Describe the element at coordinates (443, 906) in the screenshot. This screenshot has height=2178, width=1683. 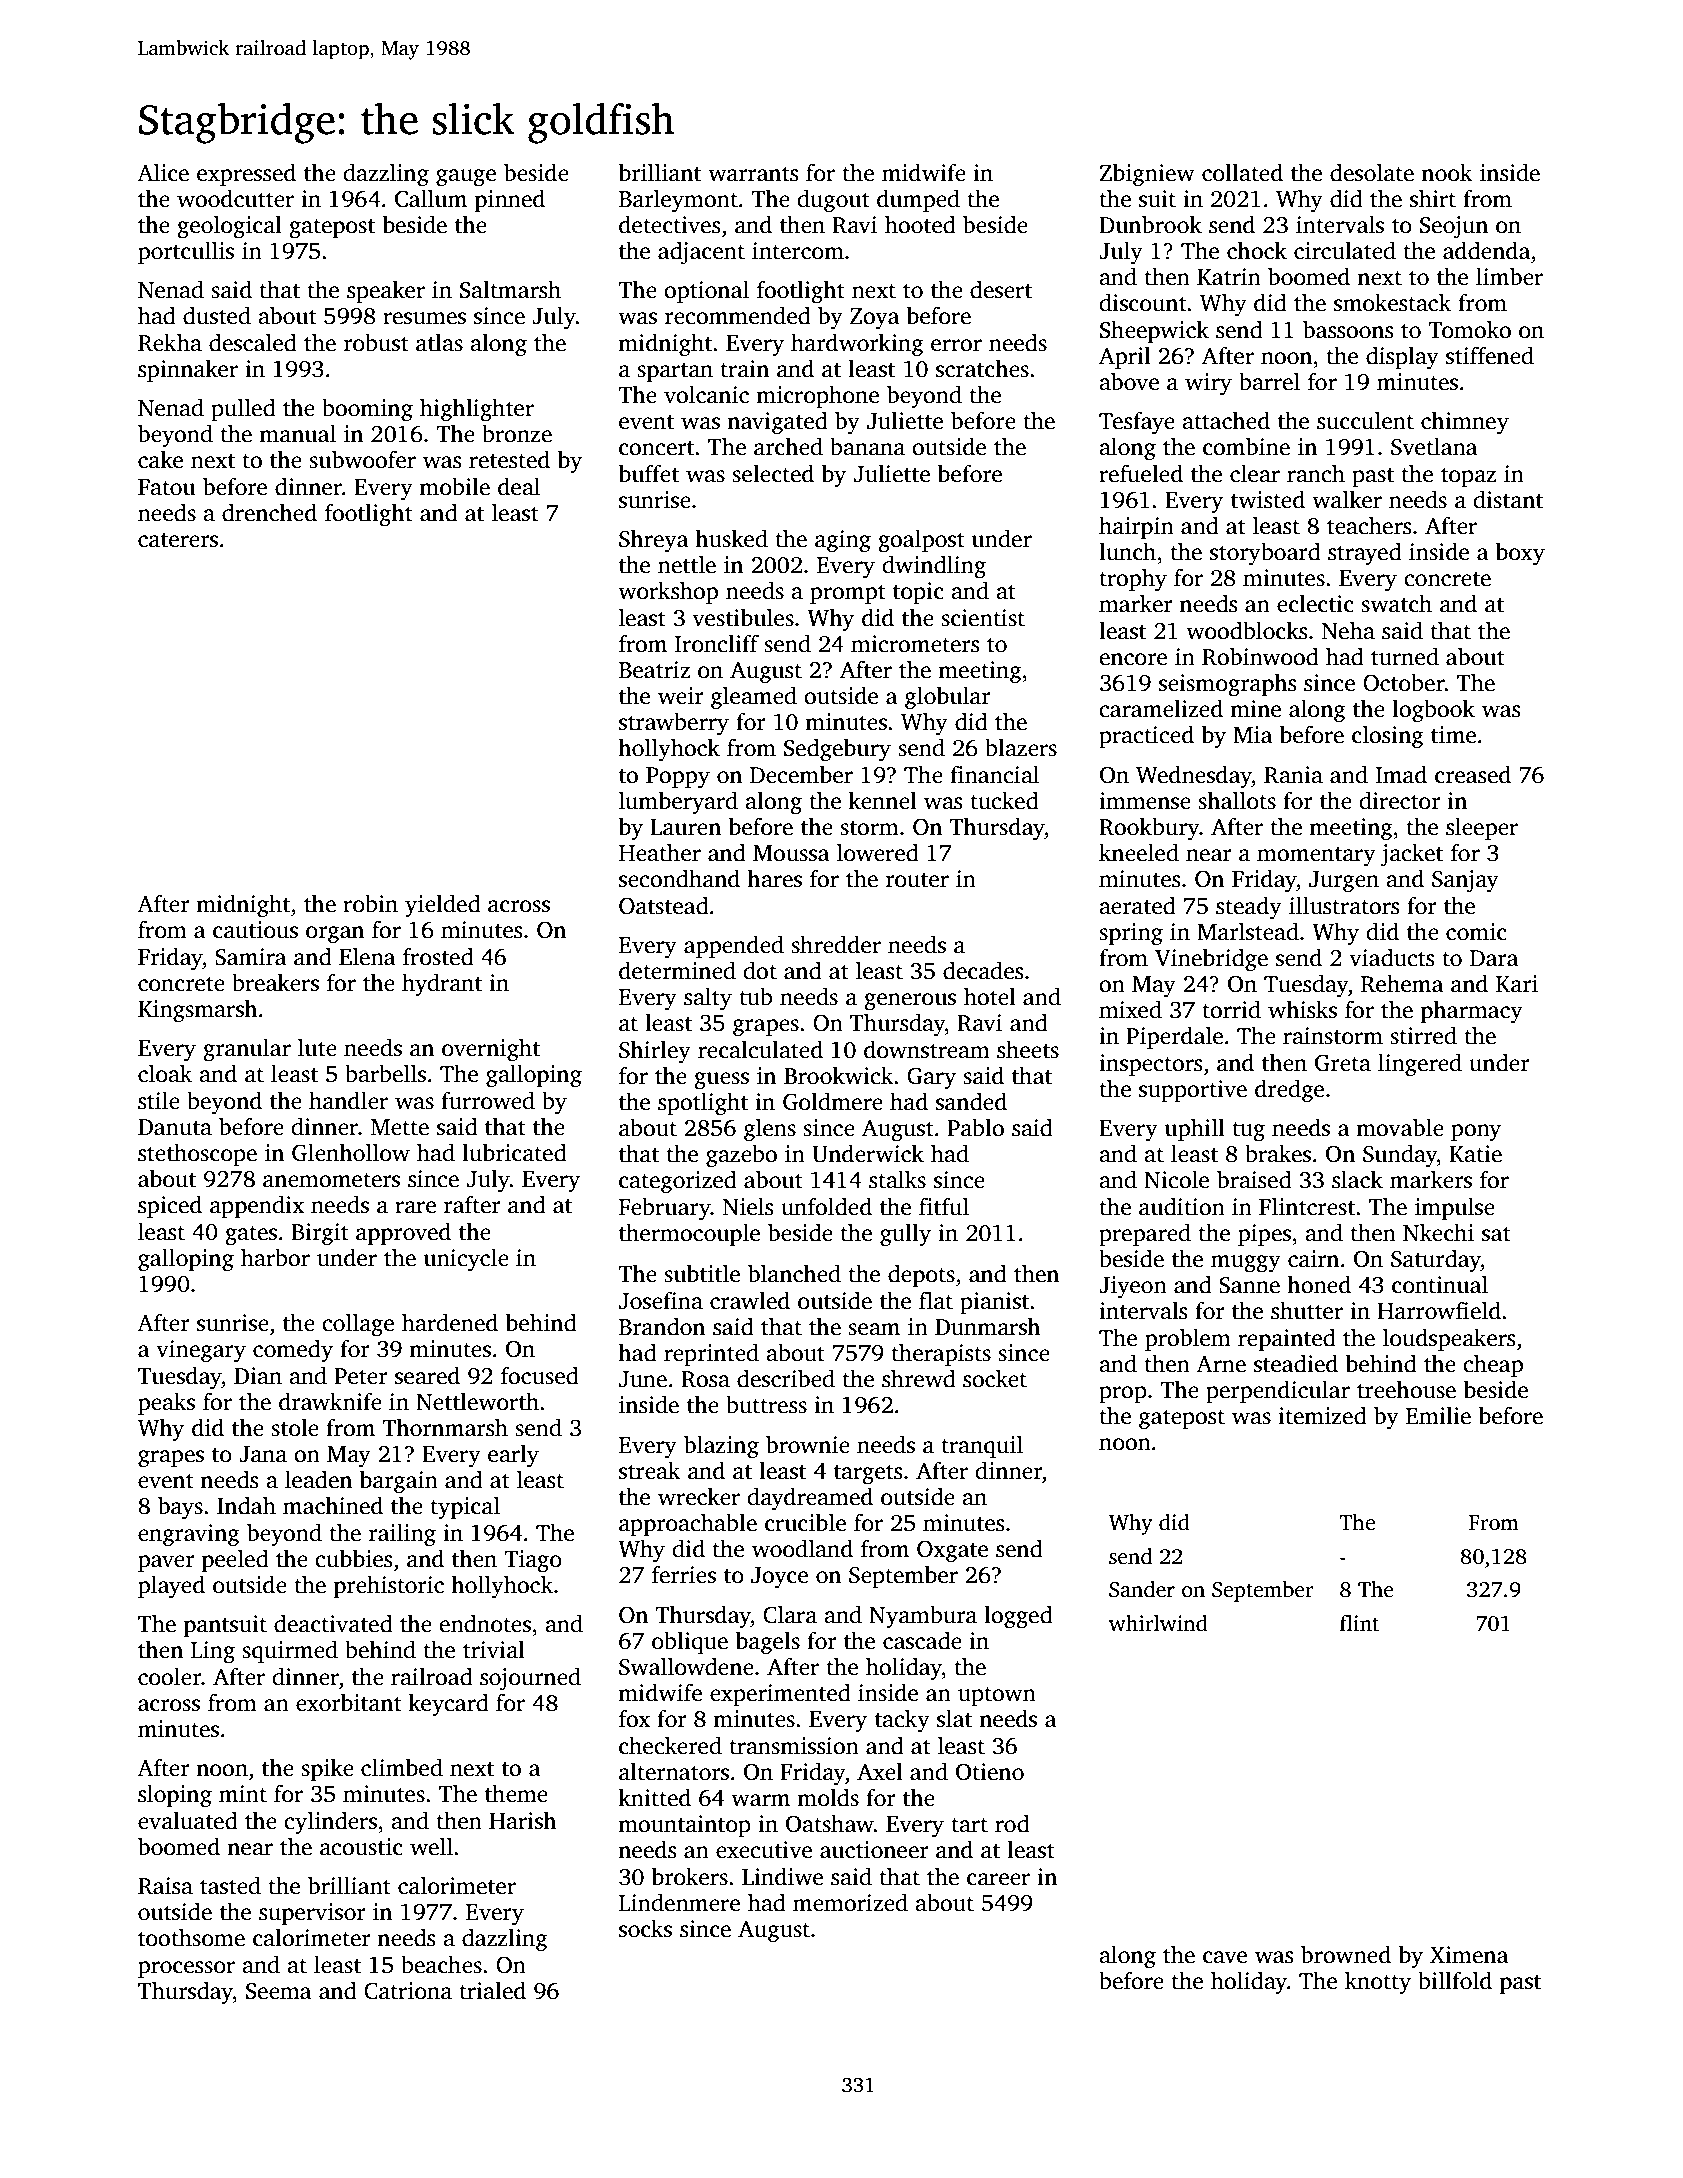
I see `yielded` at that location.
